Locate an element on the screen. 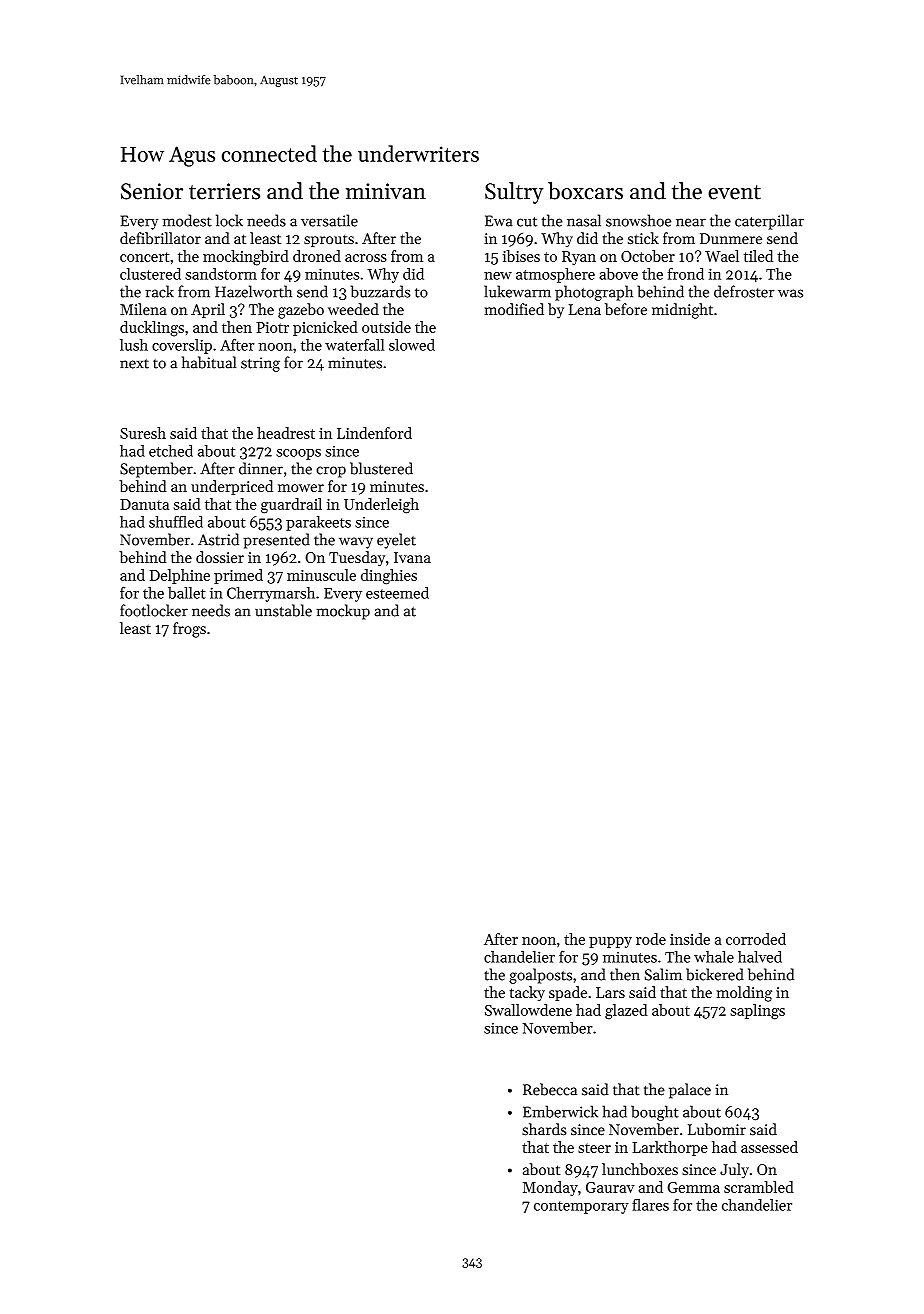  event is located at coordinates (734, 192).
